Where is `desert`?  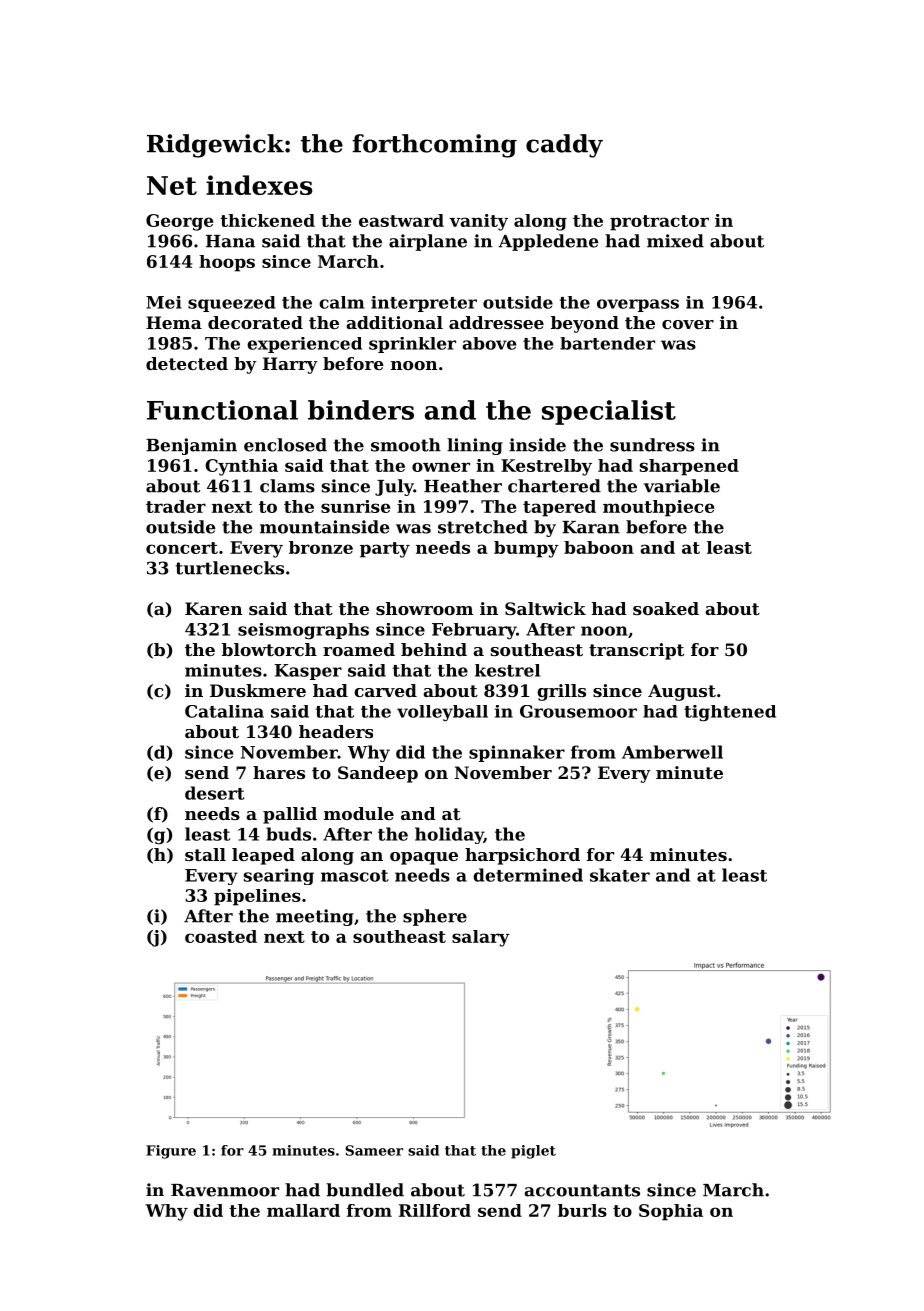
desert is located at coordinates (215, 793).
